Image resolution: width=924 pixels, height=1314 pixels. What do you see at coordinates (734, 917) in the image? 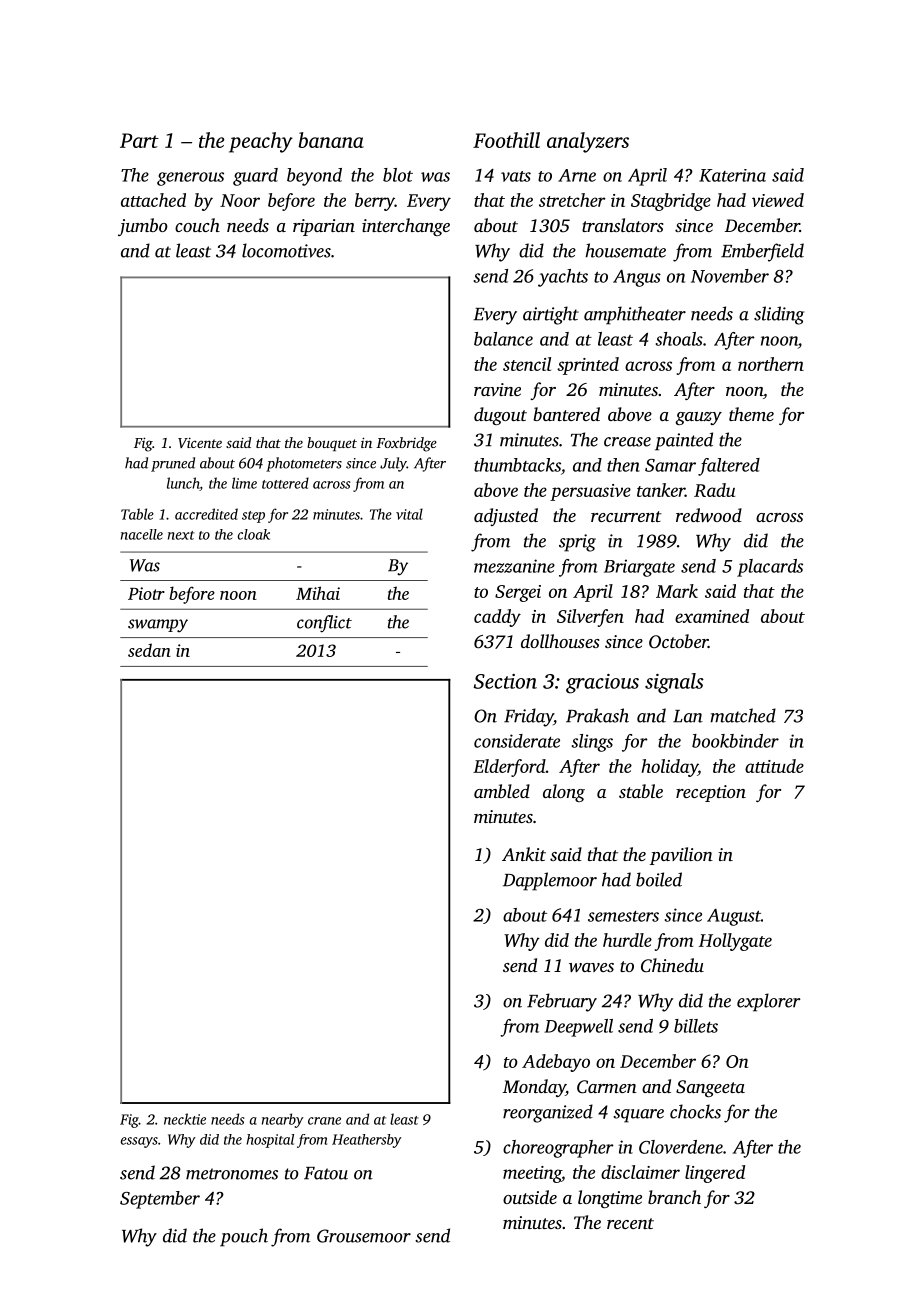
I see `August` at bounding box center [734, 917].
